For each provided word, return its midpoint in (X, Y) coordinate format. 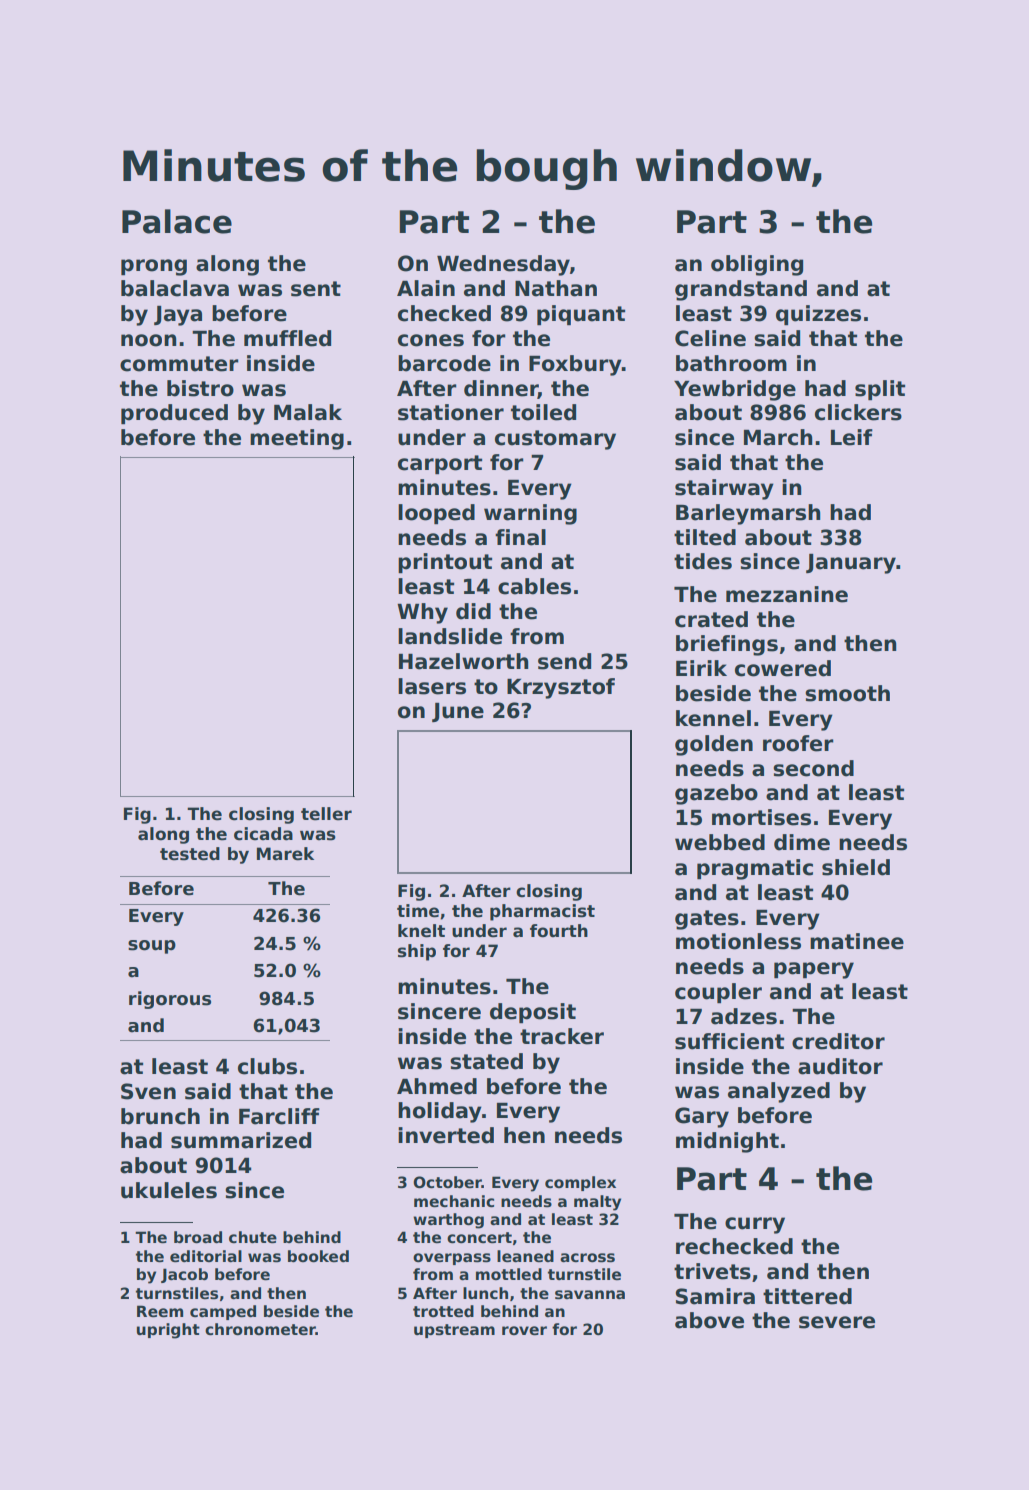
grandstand (741, 290)
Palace (177, 221)
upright (168, 1331)
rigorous (170, 1000)
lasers (432, 686)
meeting (297, 439)
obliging (757, 265)
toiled (543, 412)
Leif (852, 437)
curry (755, 1225)
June (458, 712)
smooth (847, 693)
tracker (562, 1036)
